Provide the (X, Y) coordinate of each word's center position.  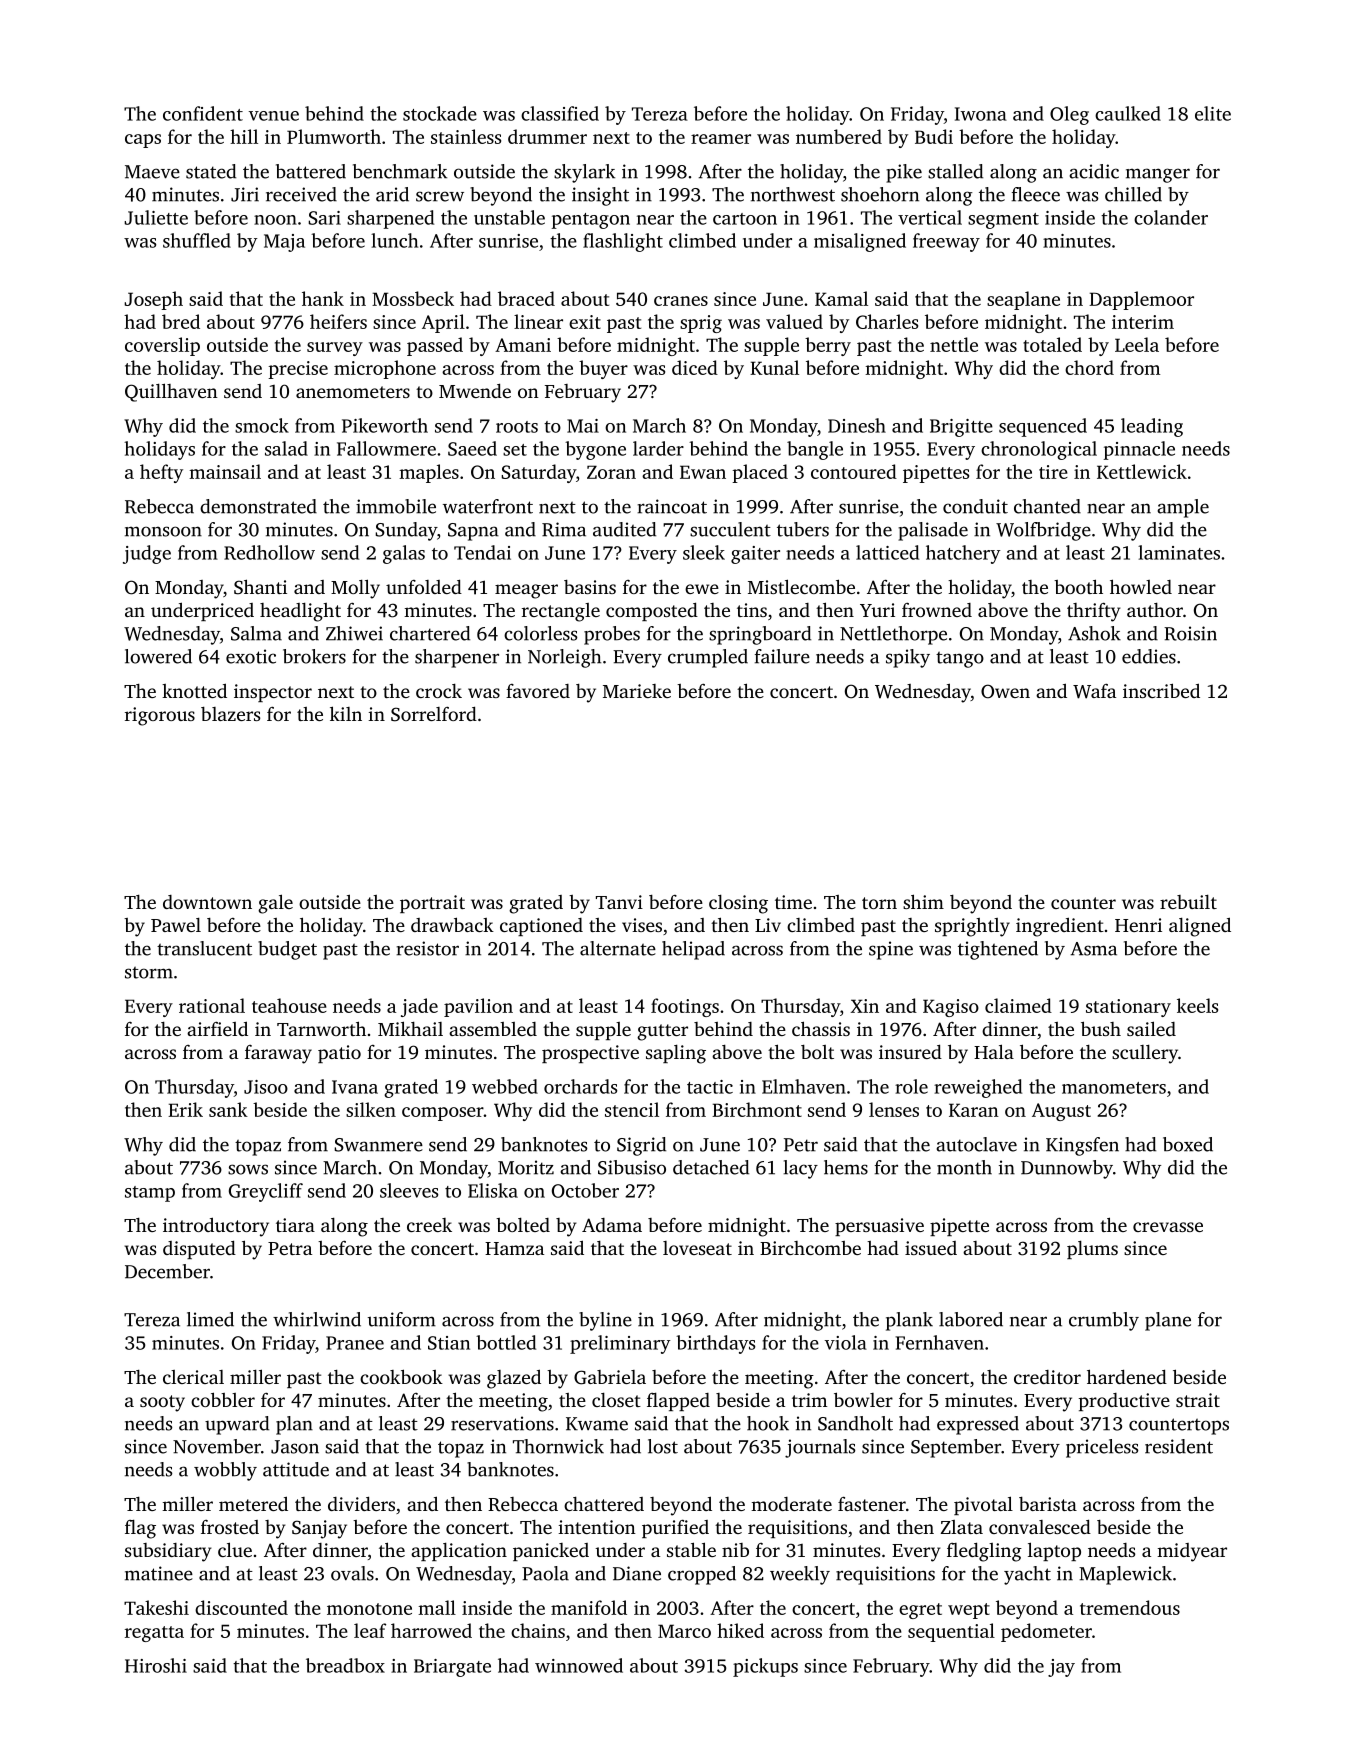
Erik (185, 1109)
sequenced (1043, 427)
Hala (994, 1051)
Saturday (538, 473)
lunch (394, 240)
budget (287, 950)
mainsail (225, 471)
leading (1152, 427)
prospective (590, 1054)
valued (794, 321)
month (964, 1167)
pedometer (1046, 1632)
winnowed (579, 1665)
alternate (618, 948)
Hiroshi (156, 1665)
